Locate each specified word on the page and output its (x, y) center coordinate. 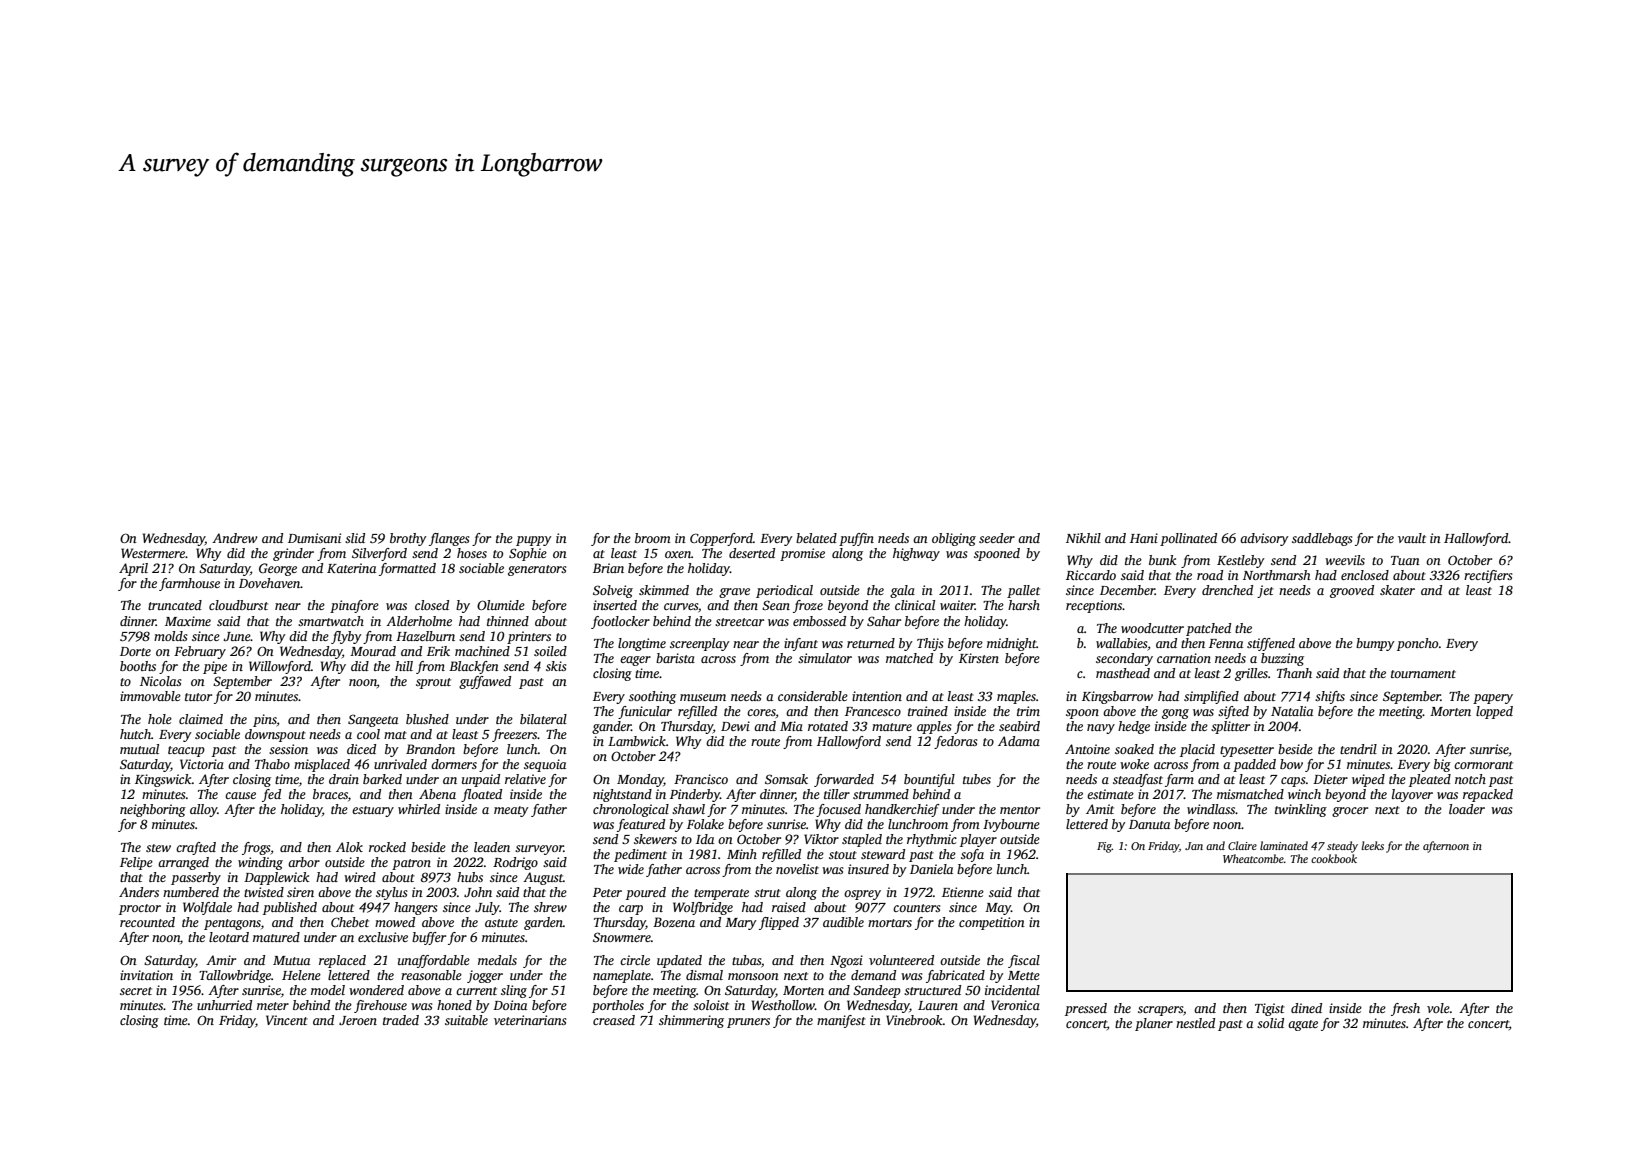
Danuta (1149, 824)
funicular (645, 712)
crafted (196, 848)
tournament (1423, 674)
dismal (704, 975)
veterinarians (530, 1020)
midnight (1012, 644)
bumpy (1375, 644)
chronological (631, 810)
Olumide (501, 605)
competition (992, 923)
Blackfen (474, 667)
